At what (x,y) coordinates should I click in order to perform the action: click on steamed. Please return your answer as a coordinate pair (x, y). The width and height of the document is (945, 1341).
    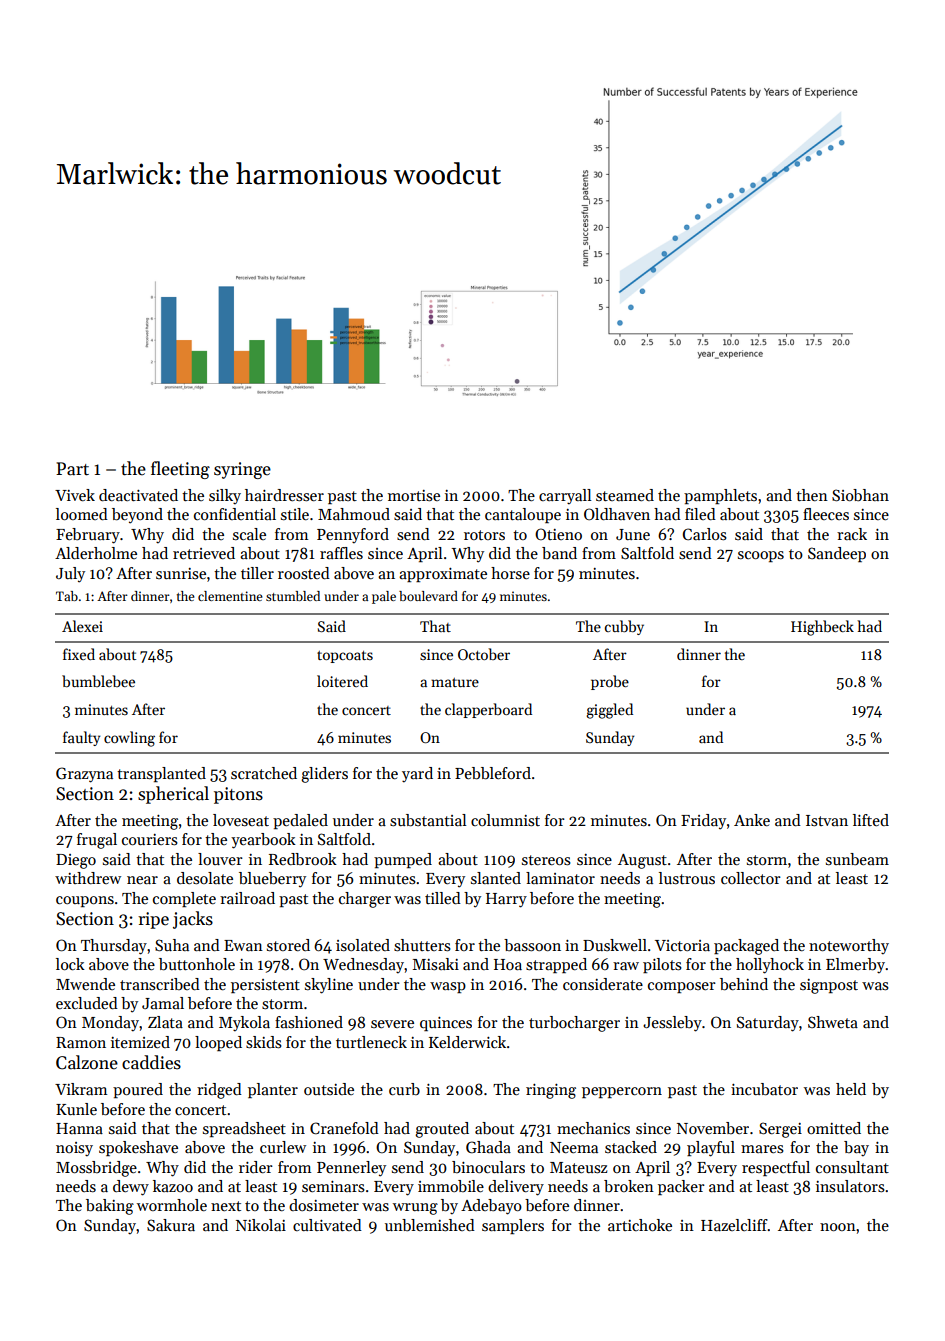
    Looking at the image, I should click on (625, 495).
